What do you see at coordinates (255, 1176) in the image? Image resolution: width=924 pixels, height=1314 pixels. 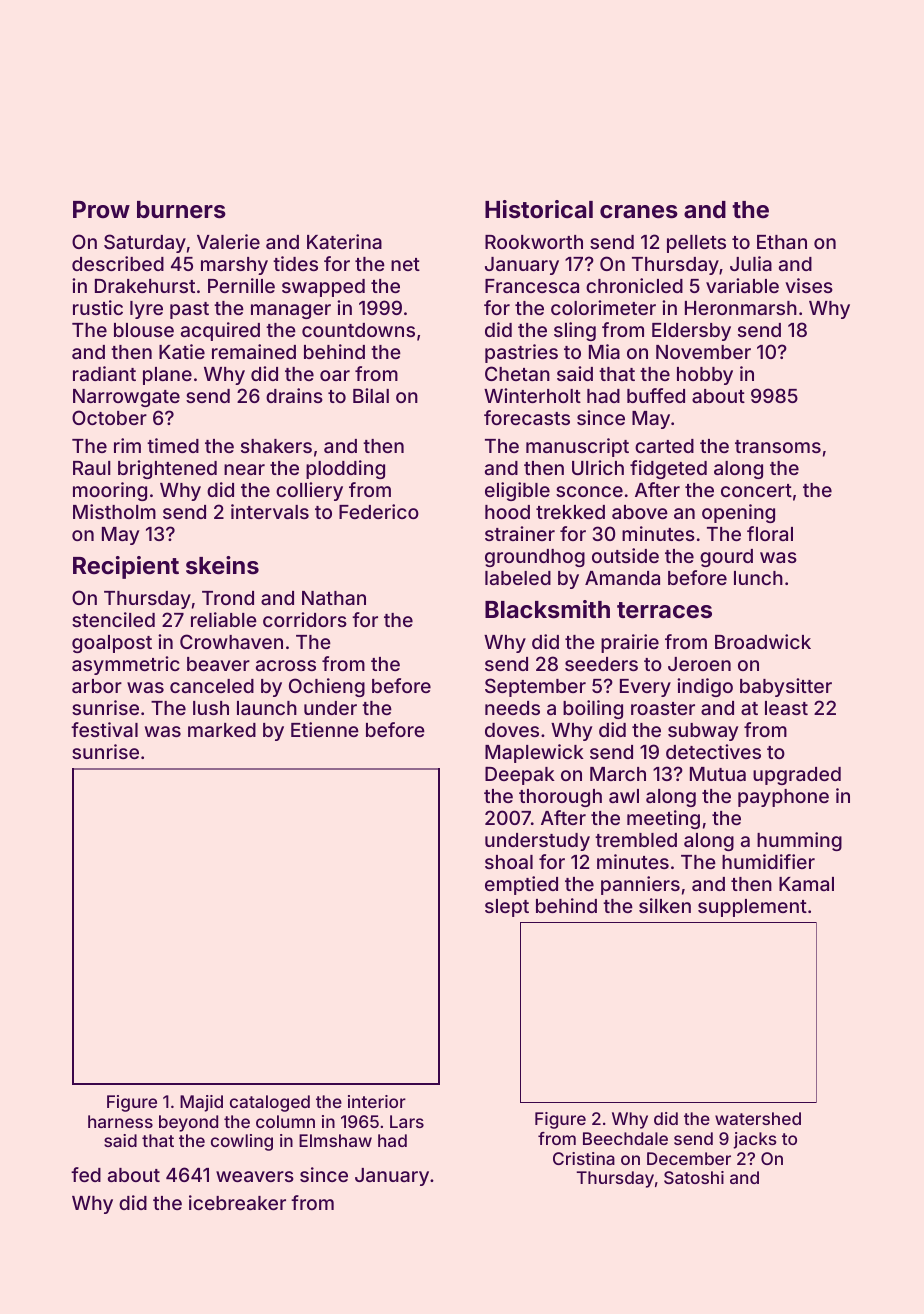 I see `weavers` at bounding box center [255, 1176].
